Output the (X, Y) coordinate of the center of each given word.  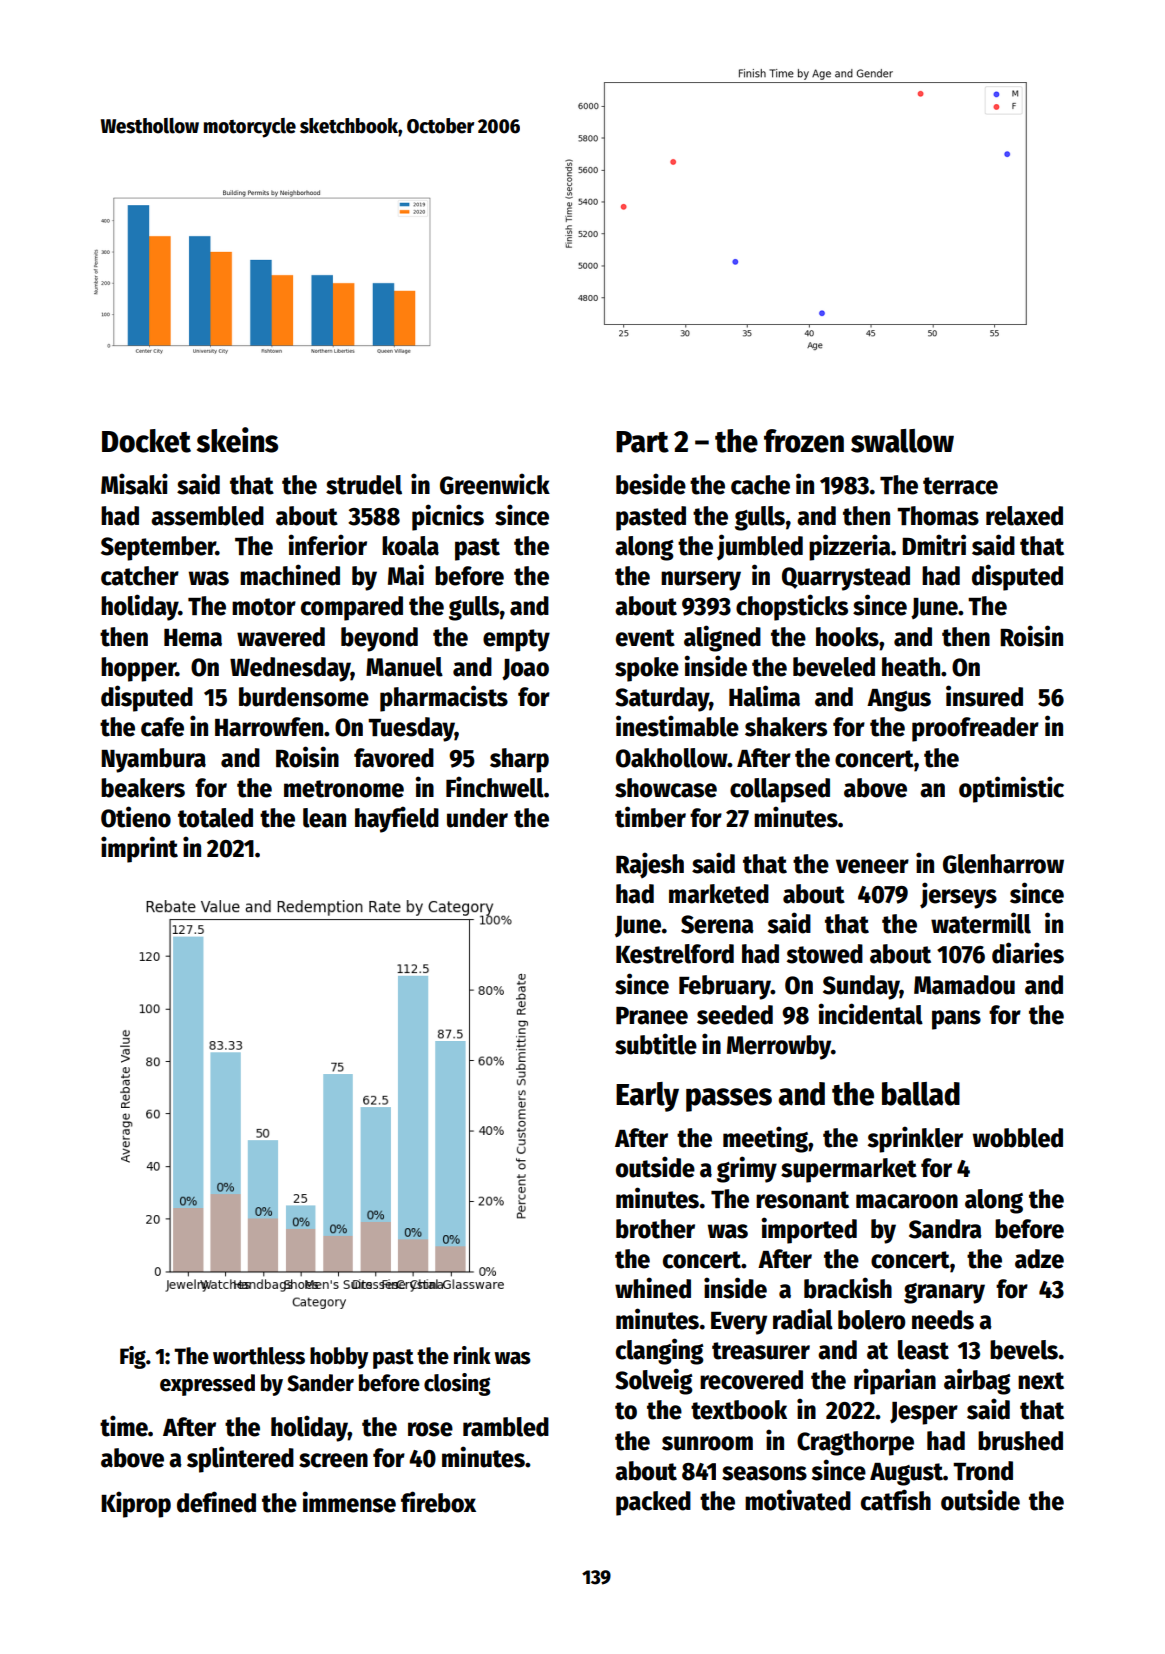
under (477, 818)
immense (349, 1502)
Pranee (652, 1016)
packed (653, 1503)
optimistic (1011, 789)
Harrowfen (269, 727)
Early (647, 1097)
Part (642, 442)
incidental (871, 1014)
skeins (237, 440)
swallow (902, 441)
